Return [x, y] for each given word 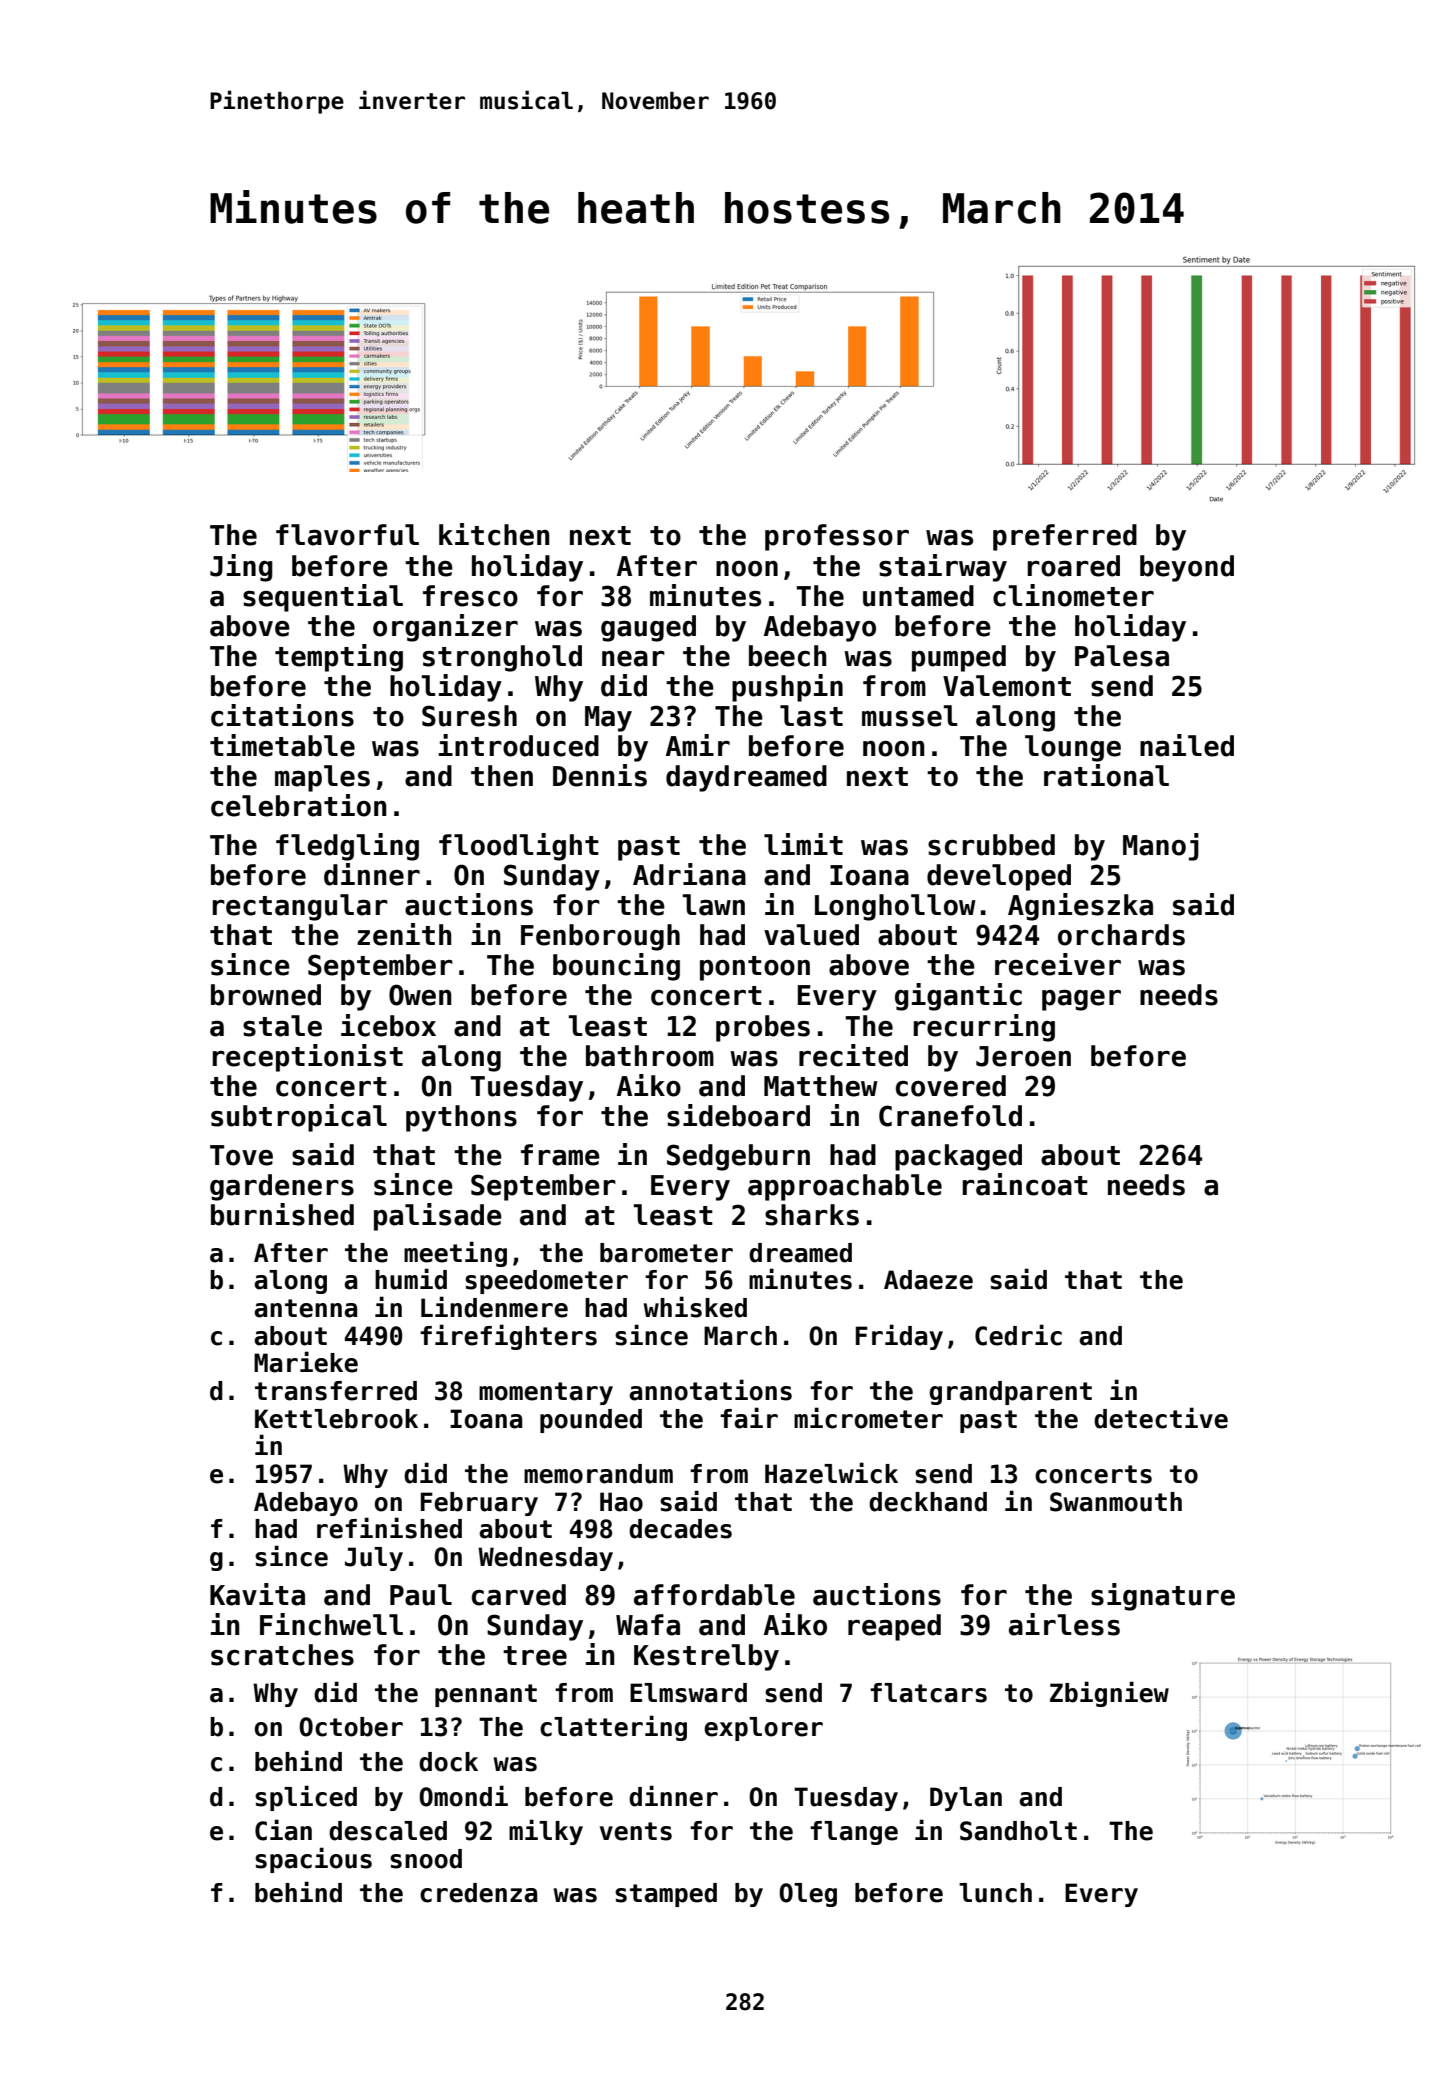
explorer [763, 1729]
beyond [1187, 568]
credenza [479, 1893]
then [502, 776]
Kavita [257, 1594]
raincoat [1025, 1184]
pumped [959, 658]
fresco [470, 596]
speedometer [546, 1282]
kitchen [494, 534]
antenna [306, 1308]
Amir [698, 745]
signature [1163, 1597]
